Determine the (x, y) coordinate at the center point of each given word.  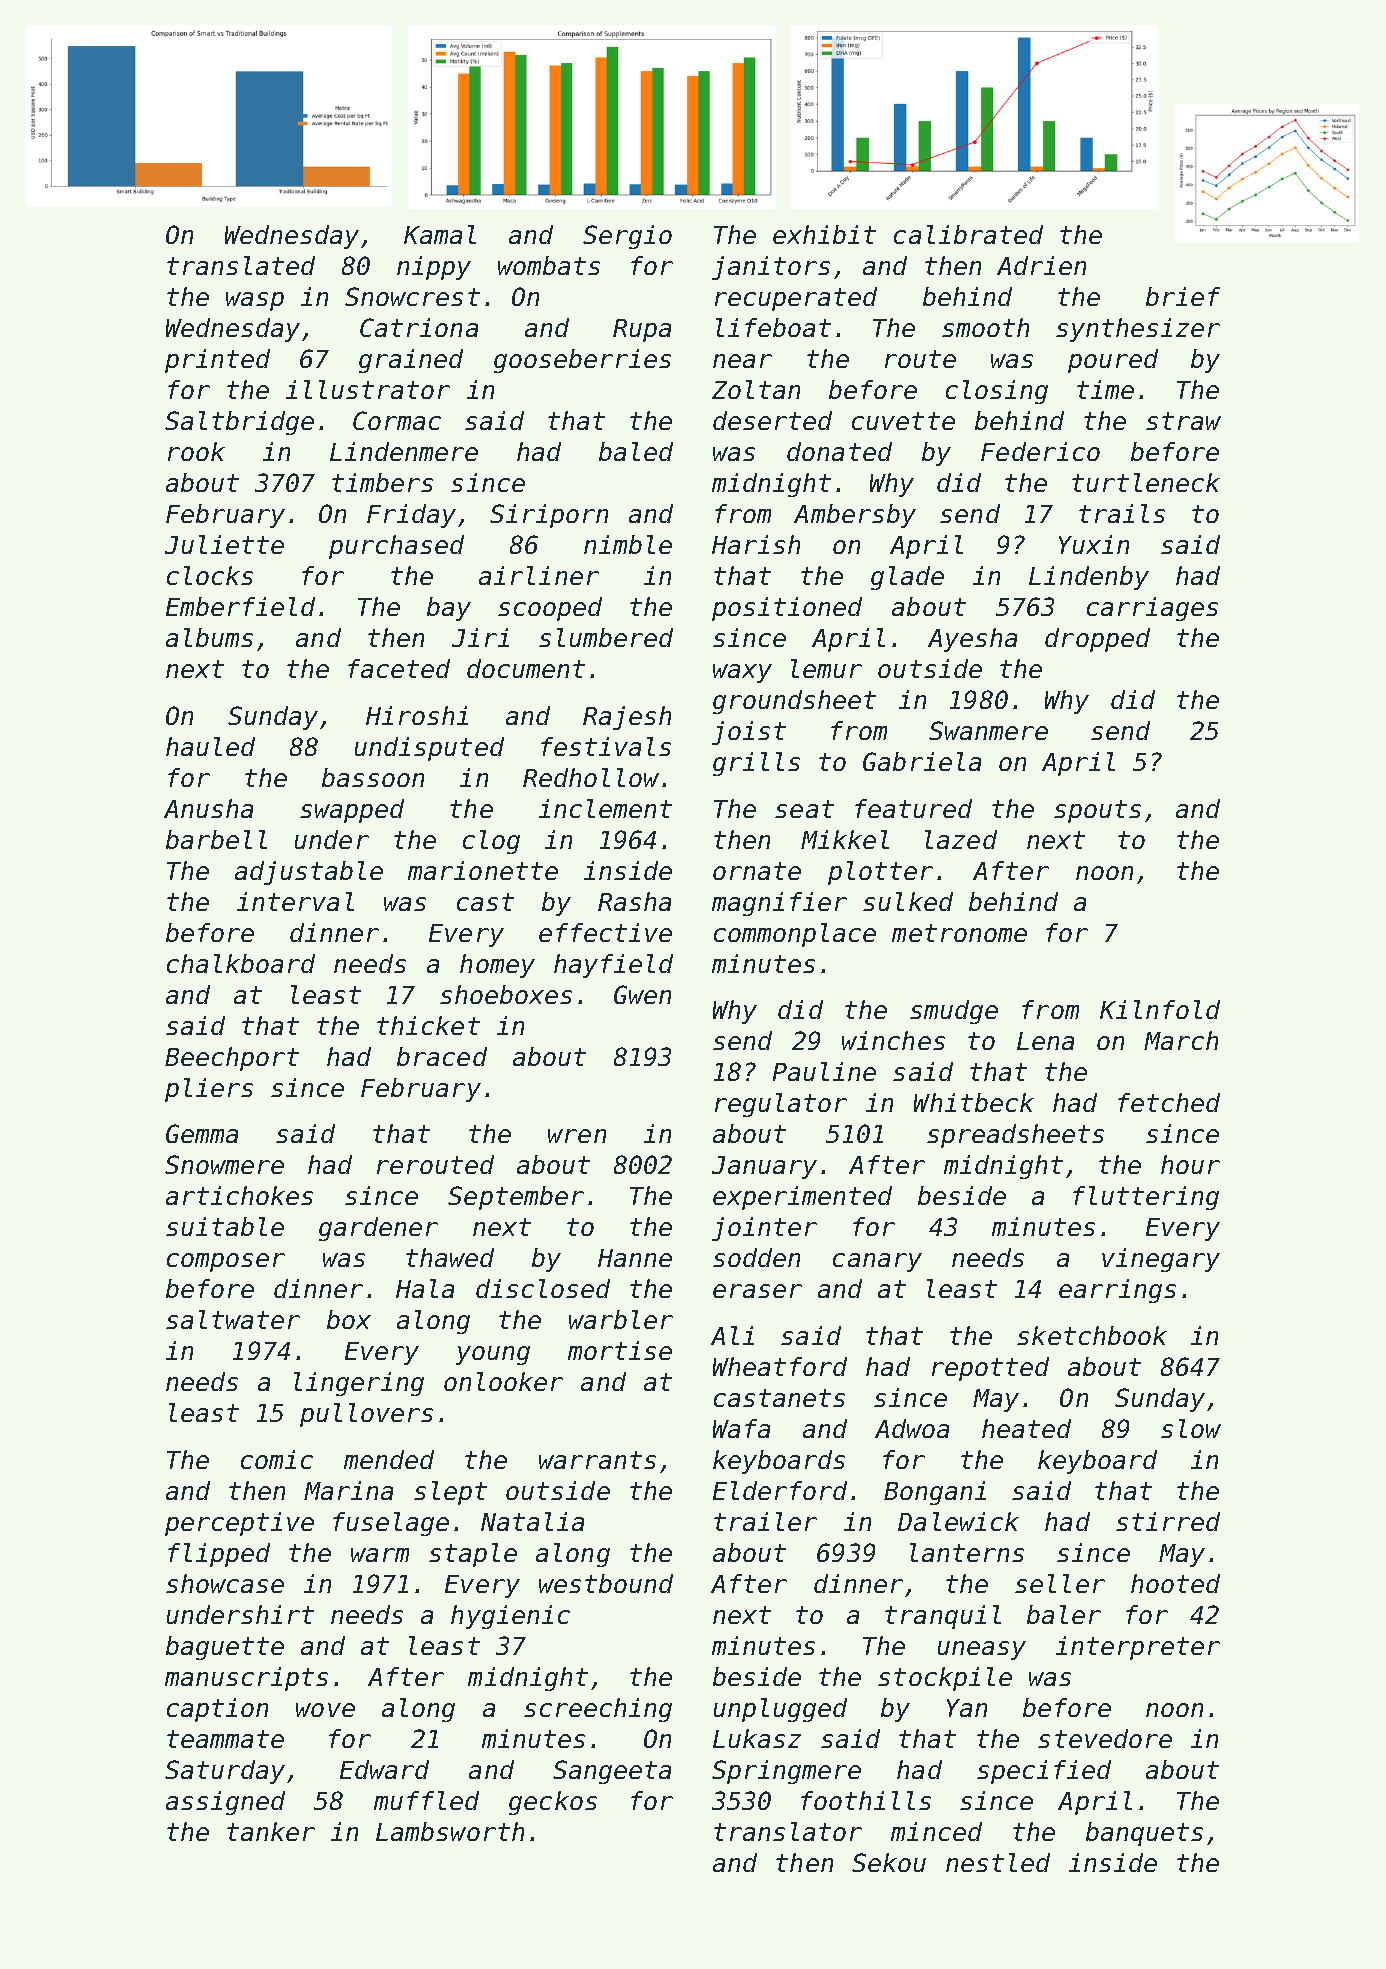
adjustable (309, 873)
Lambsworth (450, 1831)
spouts (1097, 811)
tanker (271, 1831)
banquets (1144, 1834)
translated (241, 265)
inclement (605, 808)
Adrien (1041, 265)
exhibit (824, 234)
